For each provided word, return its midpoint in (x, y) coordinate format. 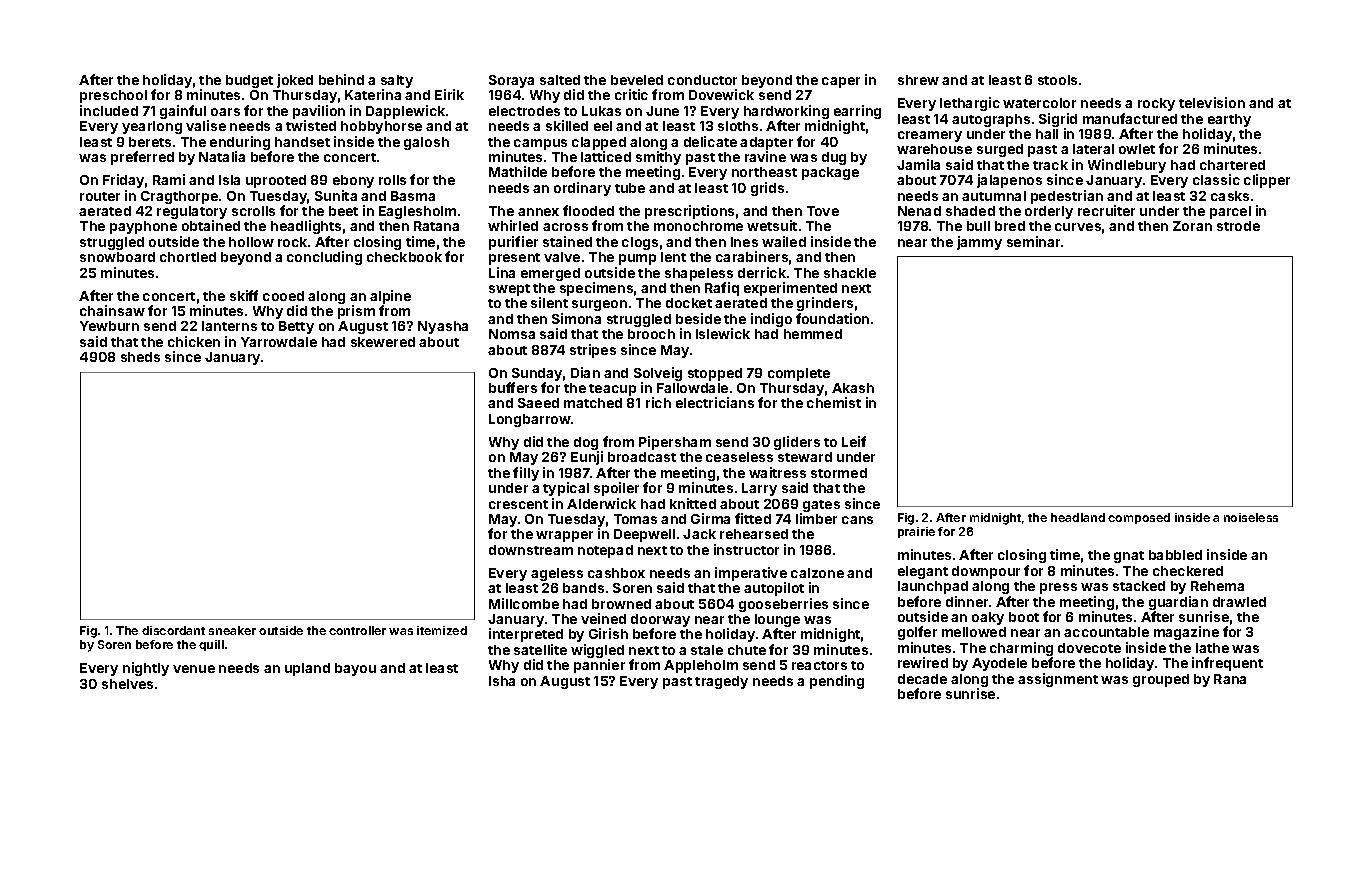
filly (526, 474)
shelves (127, 684)
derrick (762, 272)
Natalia (222, 156)
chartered (1232, 165)
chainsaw (112, 310)
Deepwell (644, 535)
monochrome (698, 226)
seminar (1033, 241)
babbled (1175, 555)
